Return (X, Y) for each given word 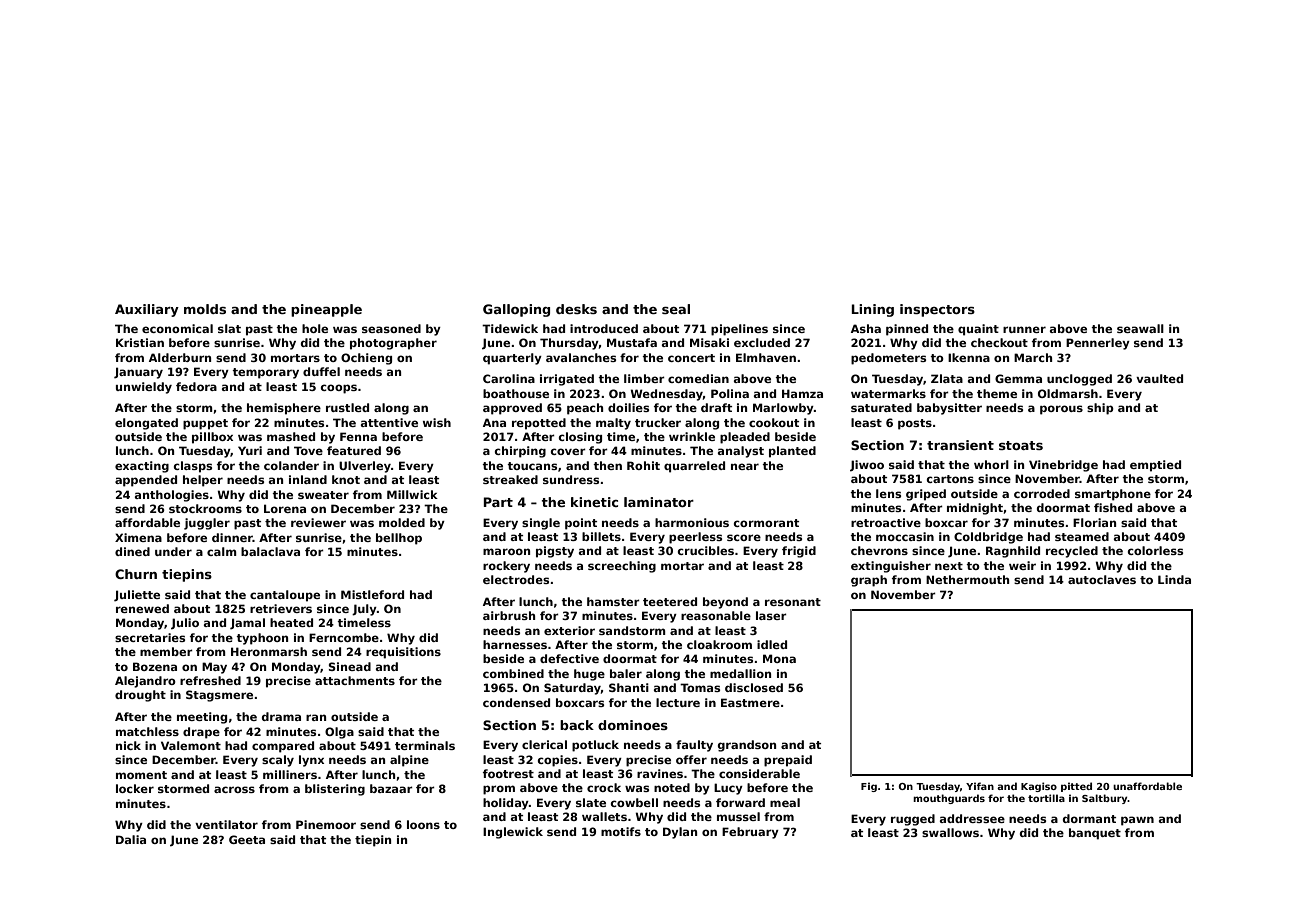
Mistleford (372, 594)
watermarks (888, 393)
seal (676, 309)
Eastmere (750, 702)
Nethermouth (967, 579)
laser (771, 615)
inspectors (937, 310)
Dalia (131, 839)
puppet (205, 424)
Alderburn (180, 357)
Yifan (980, 786)
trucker (658, 422)
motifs (621, 831)
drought (140, 696)
